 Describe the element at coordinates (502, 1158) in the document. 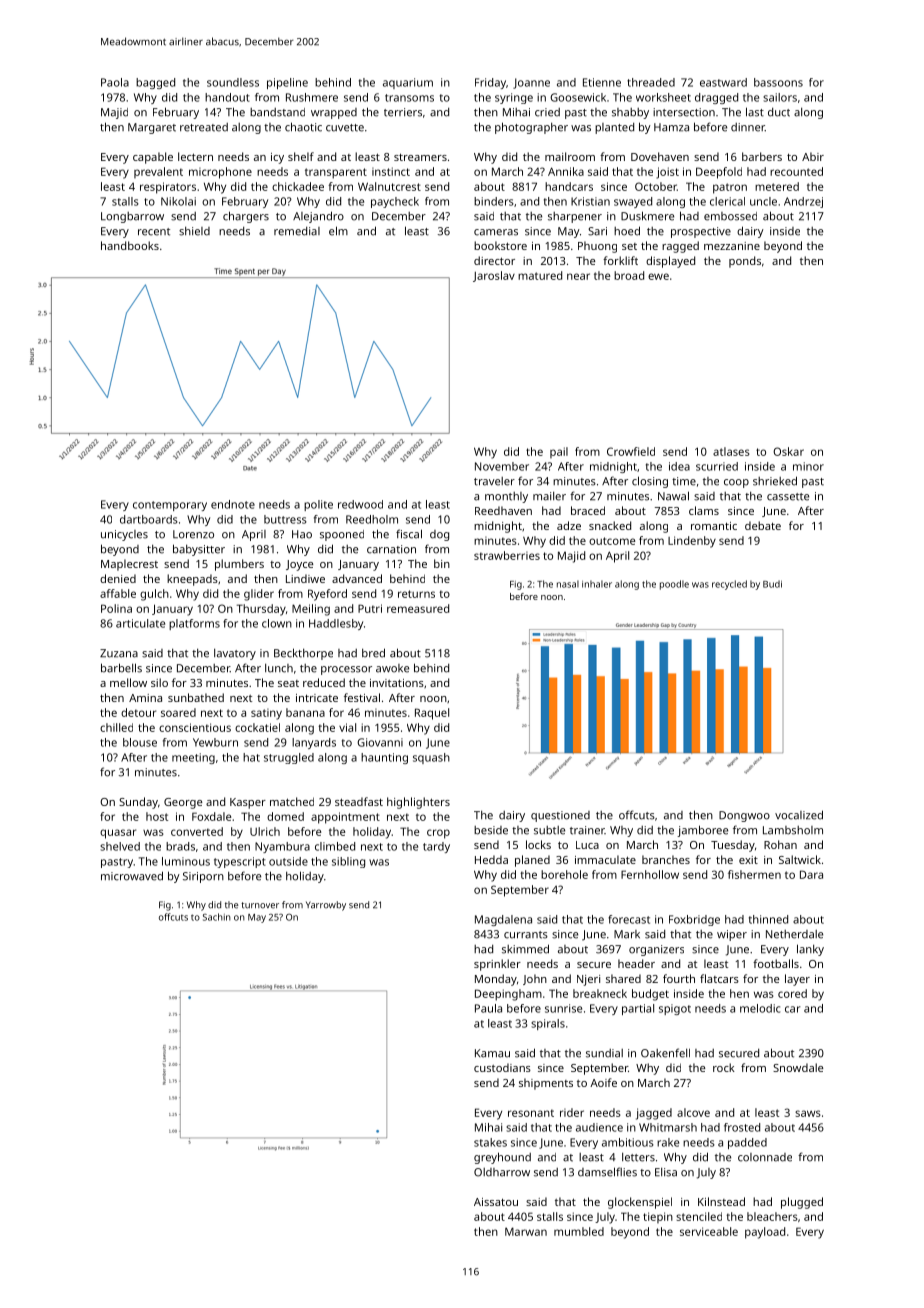

I see `greyhound` at that location.
